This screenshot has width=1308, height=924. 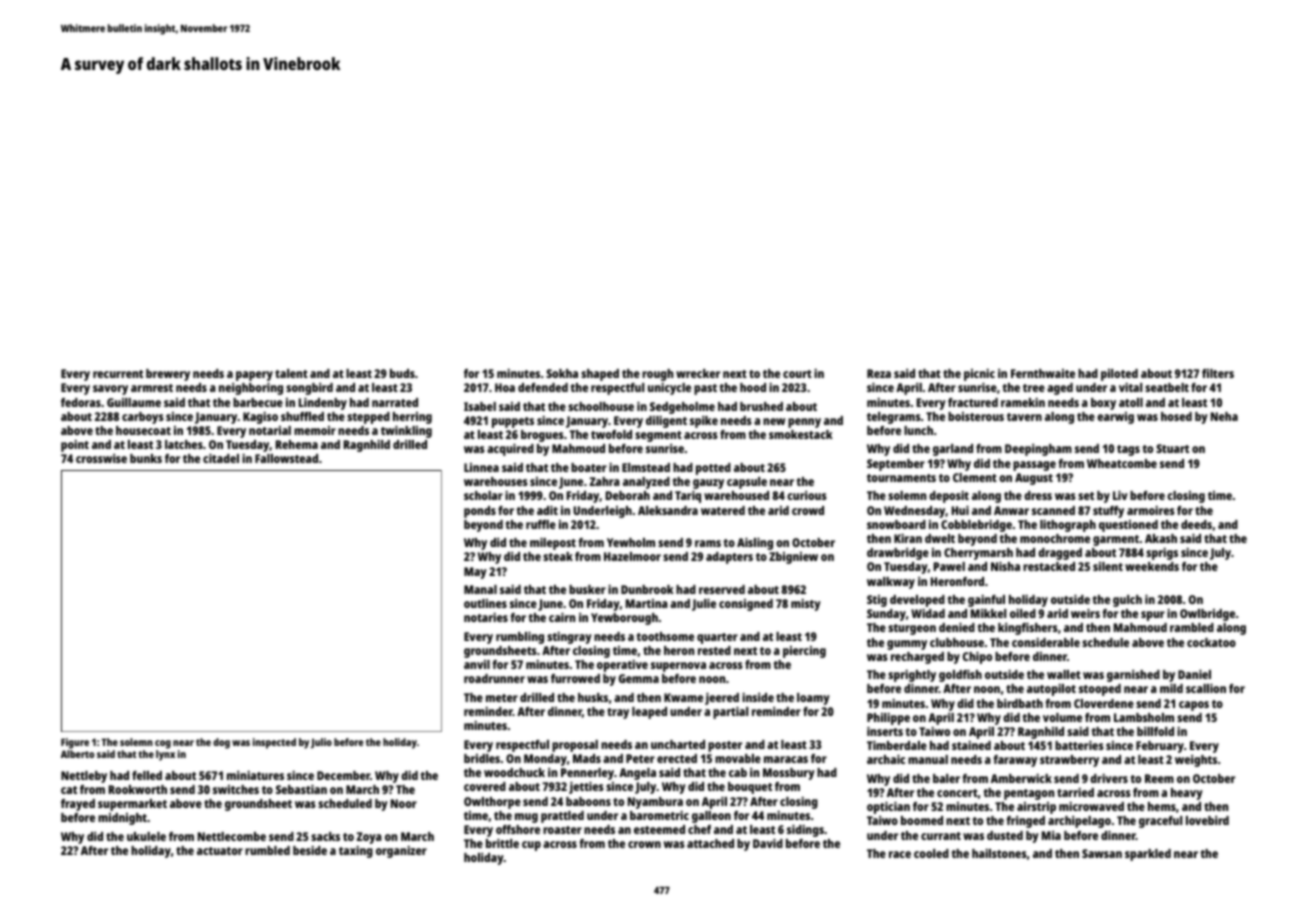 I want to click on actuator, so click(x=220, y=851).
